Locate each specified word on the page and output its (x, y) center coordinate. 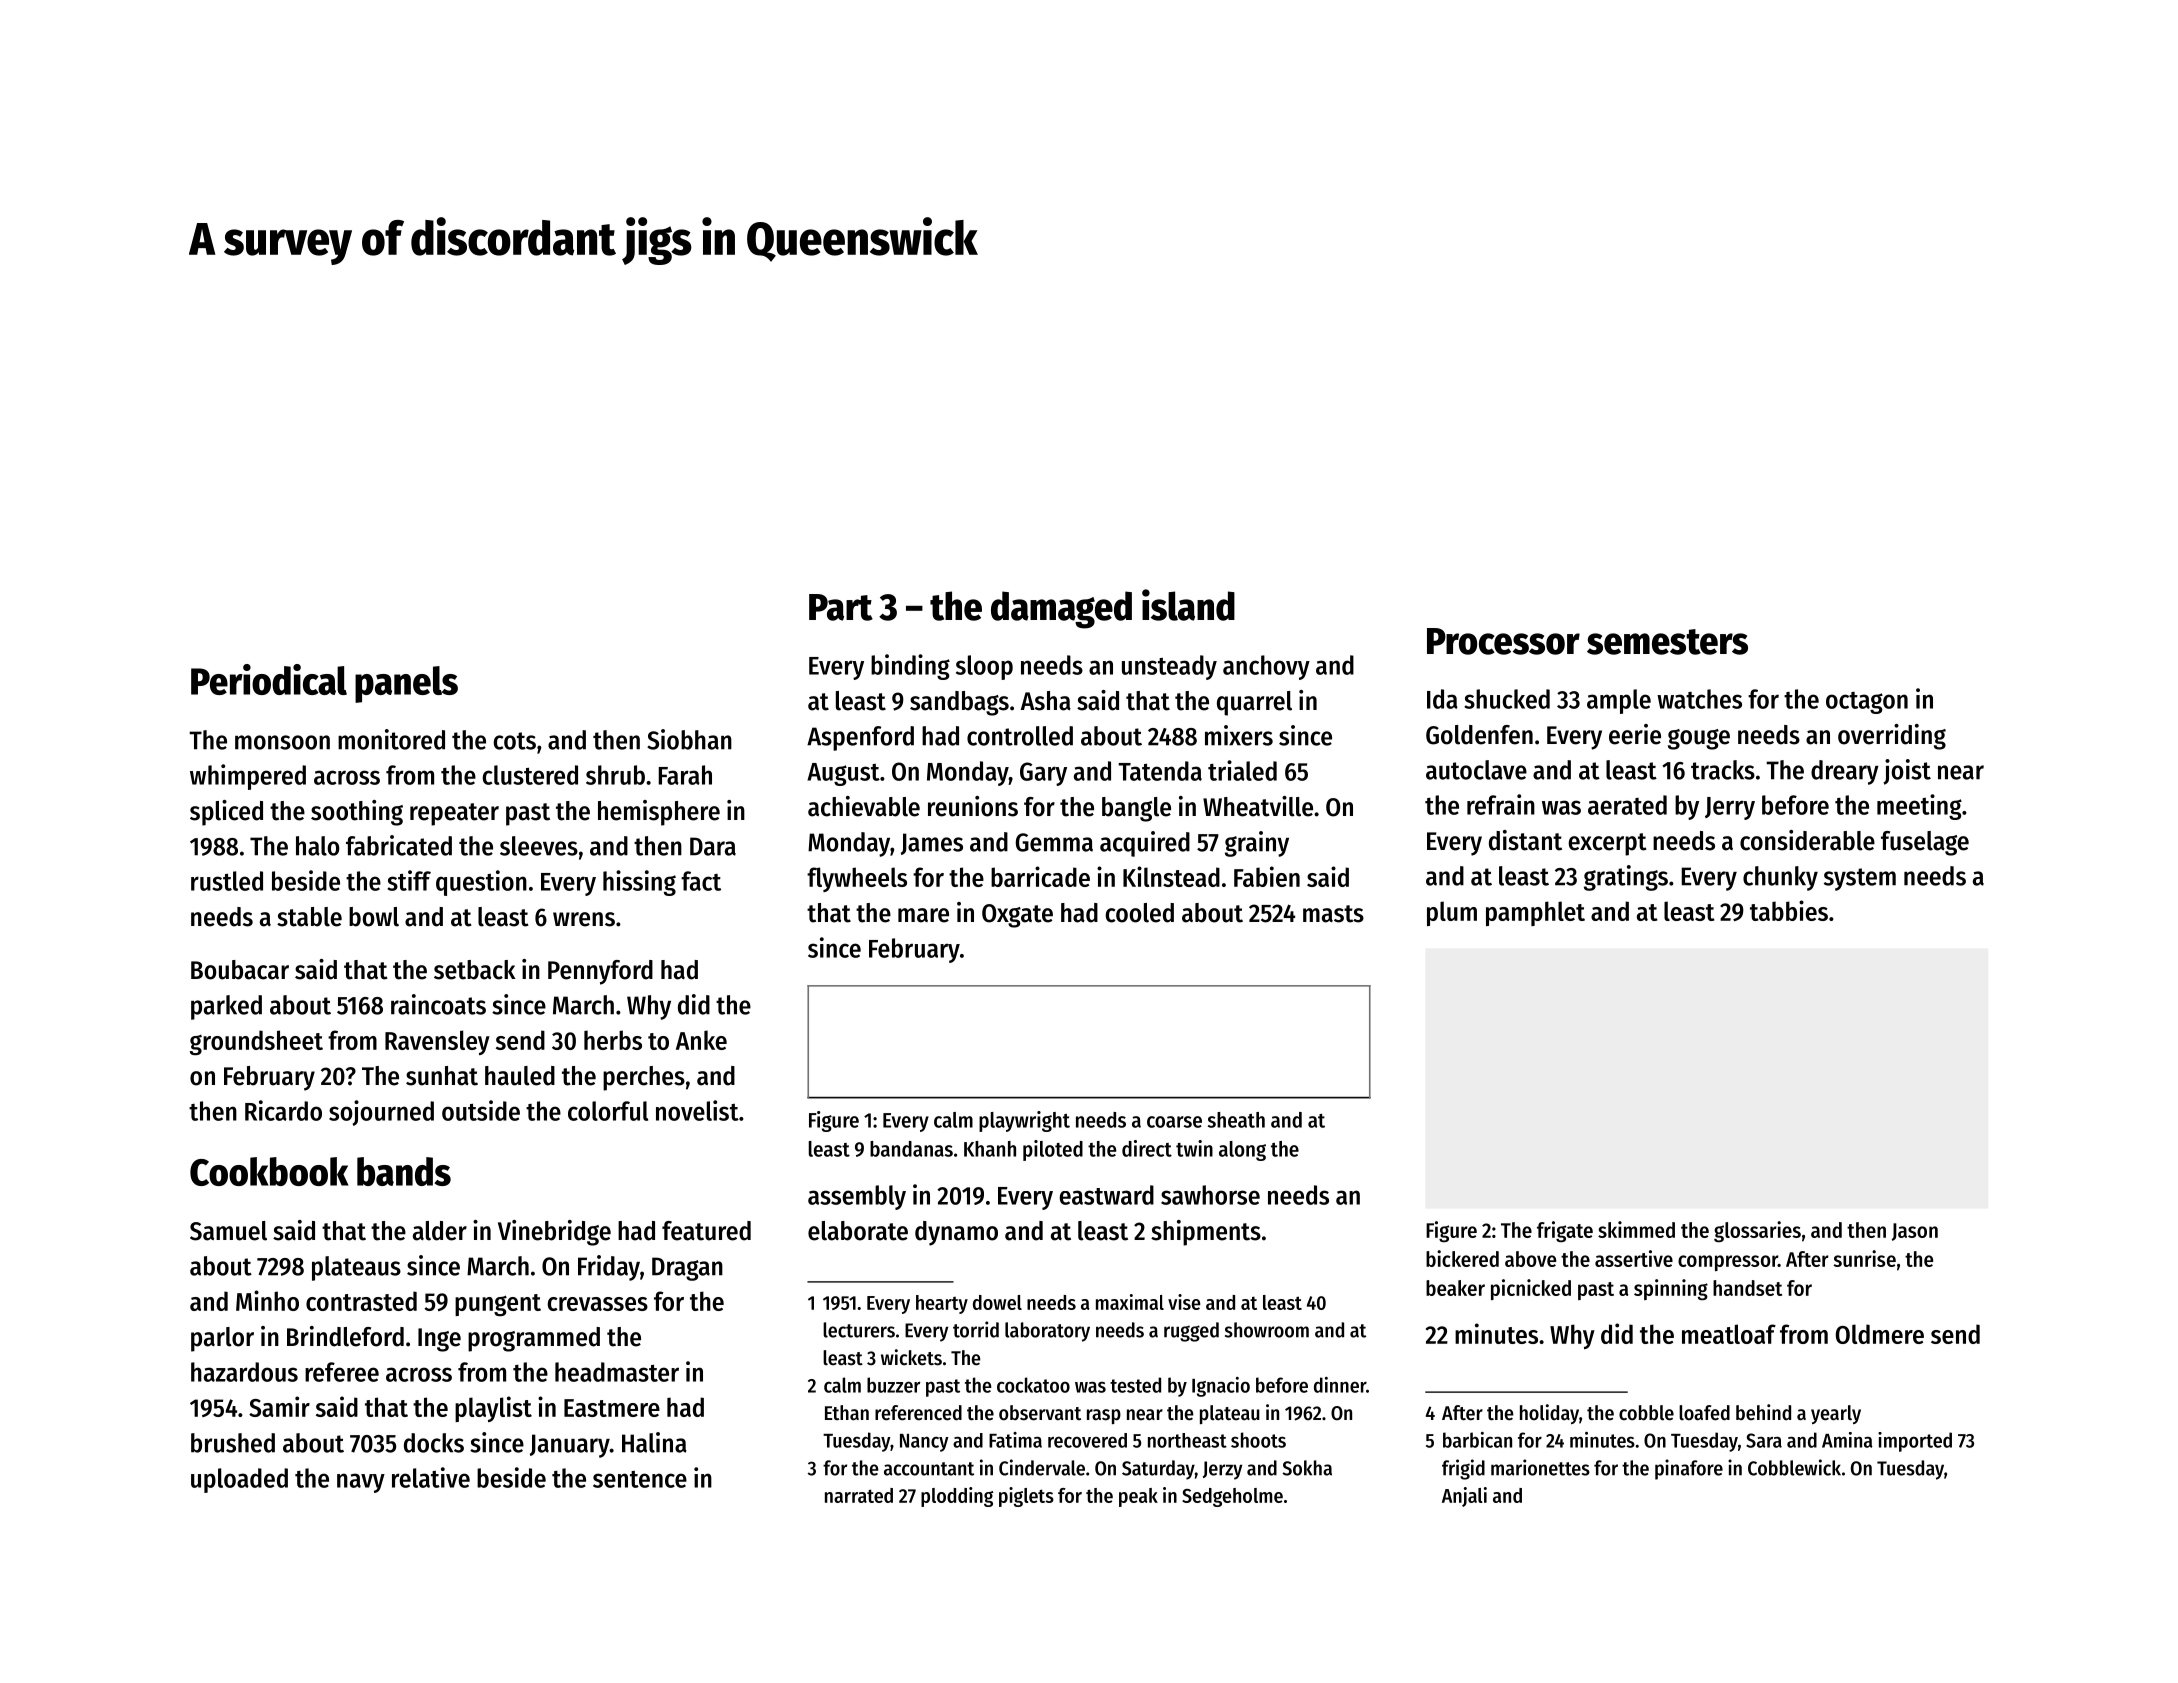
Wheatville (1258, 806)
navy (361, 1483)
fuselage (1925, 843)
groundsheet (256, 1043)
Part (841, 607)
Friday (609, 1268)
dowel (997, 1302)
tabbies (1789, 910)
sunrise (1864, 1258)
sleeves (539, 846)
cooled (1139, 913)
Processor (1503, 641)
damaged (1061, 610)
